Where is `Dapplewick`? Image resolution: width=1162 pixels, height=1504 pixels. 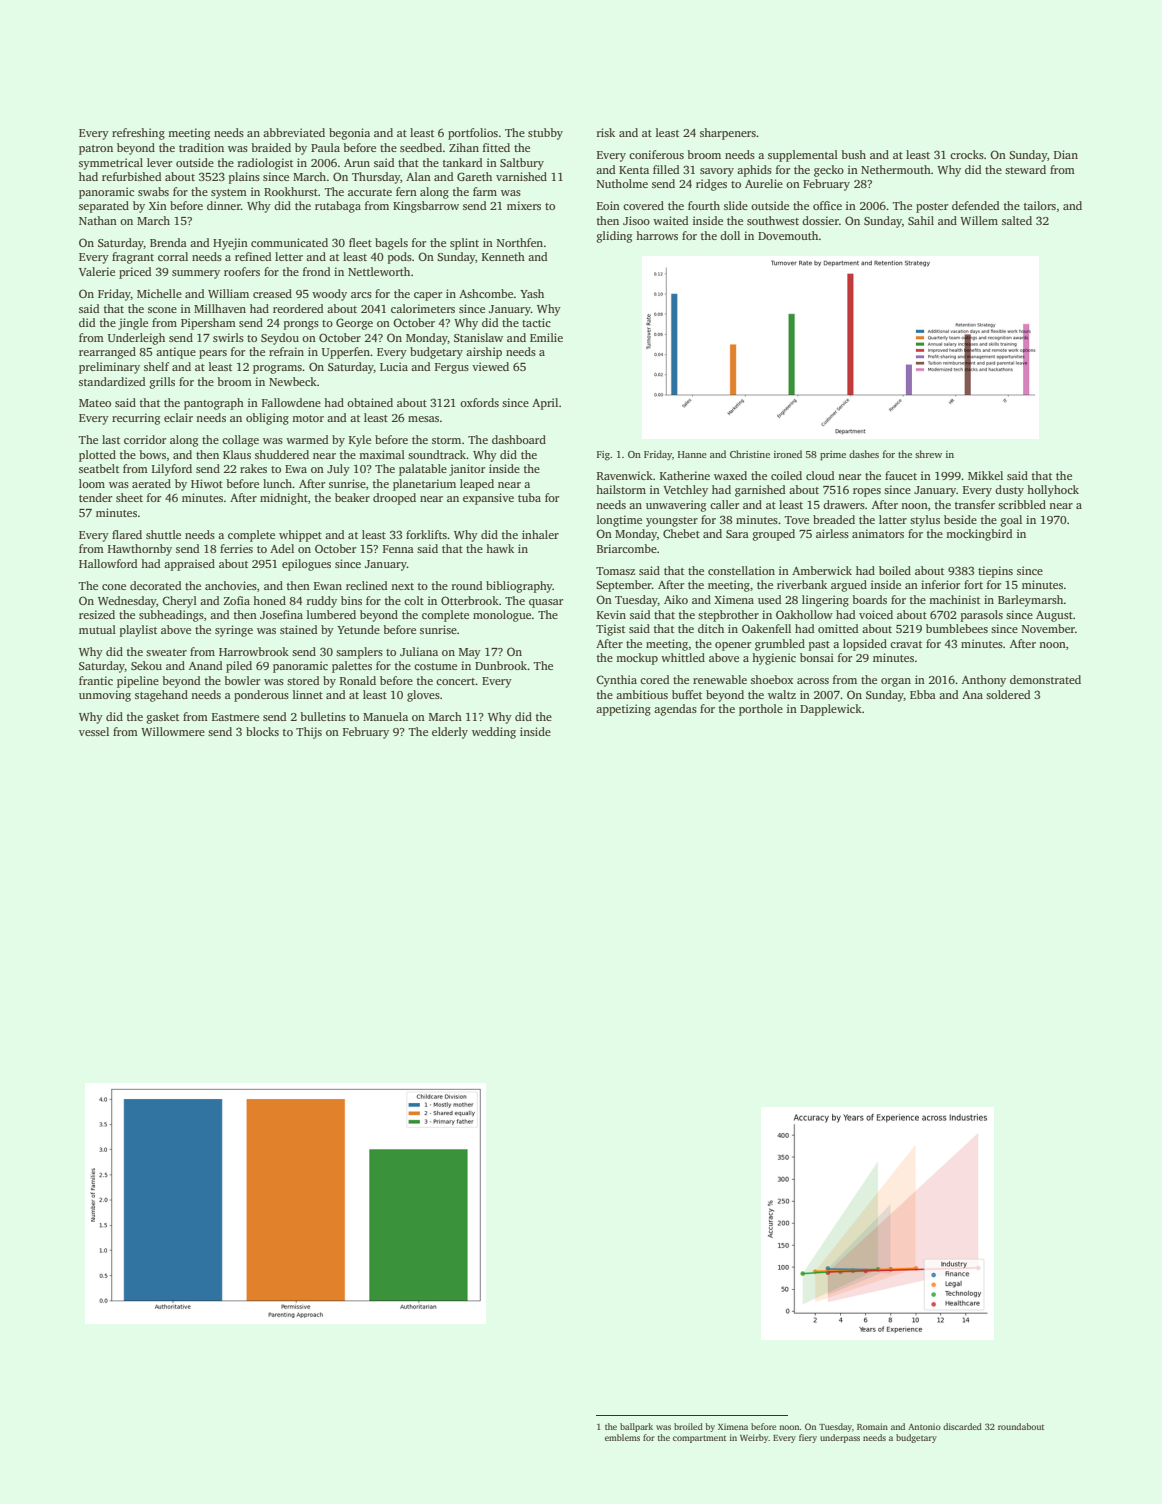
Dapplewick is located at coordinates (831, 710).
